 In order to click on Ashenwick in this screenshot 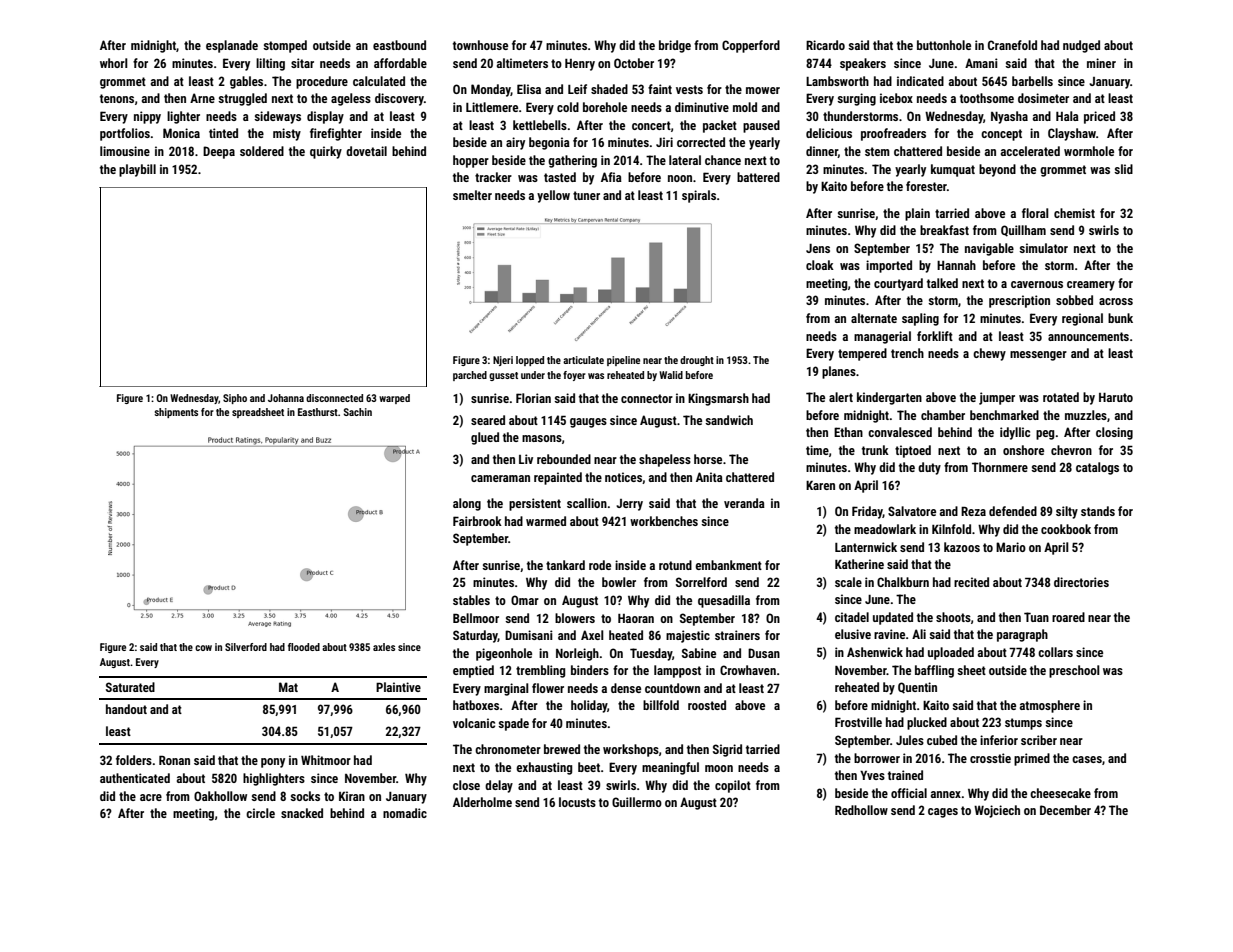, I will do `click(875, 652)`.
